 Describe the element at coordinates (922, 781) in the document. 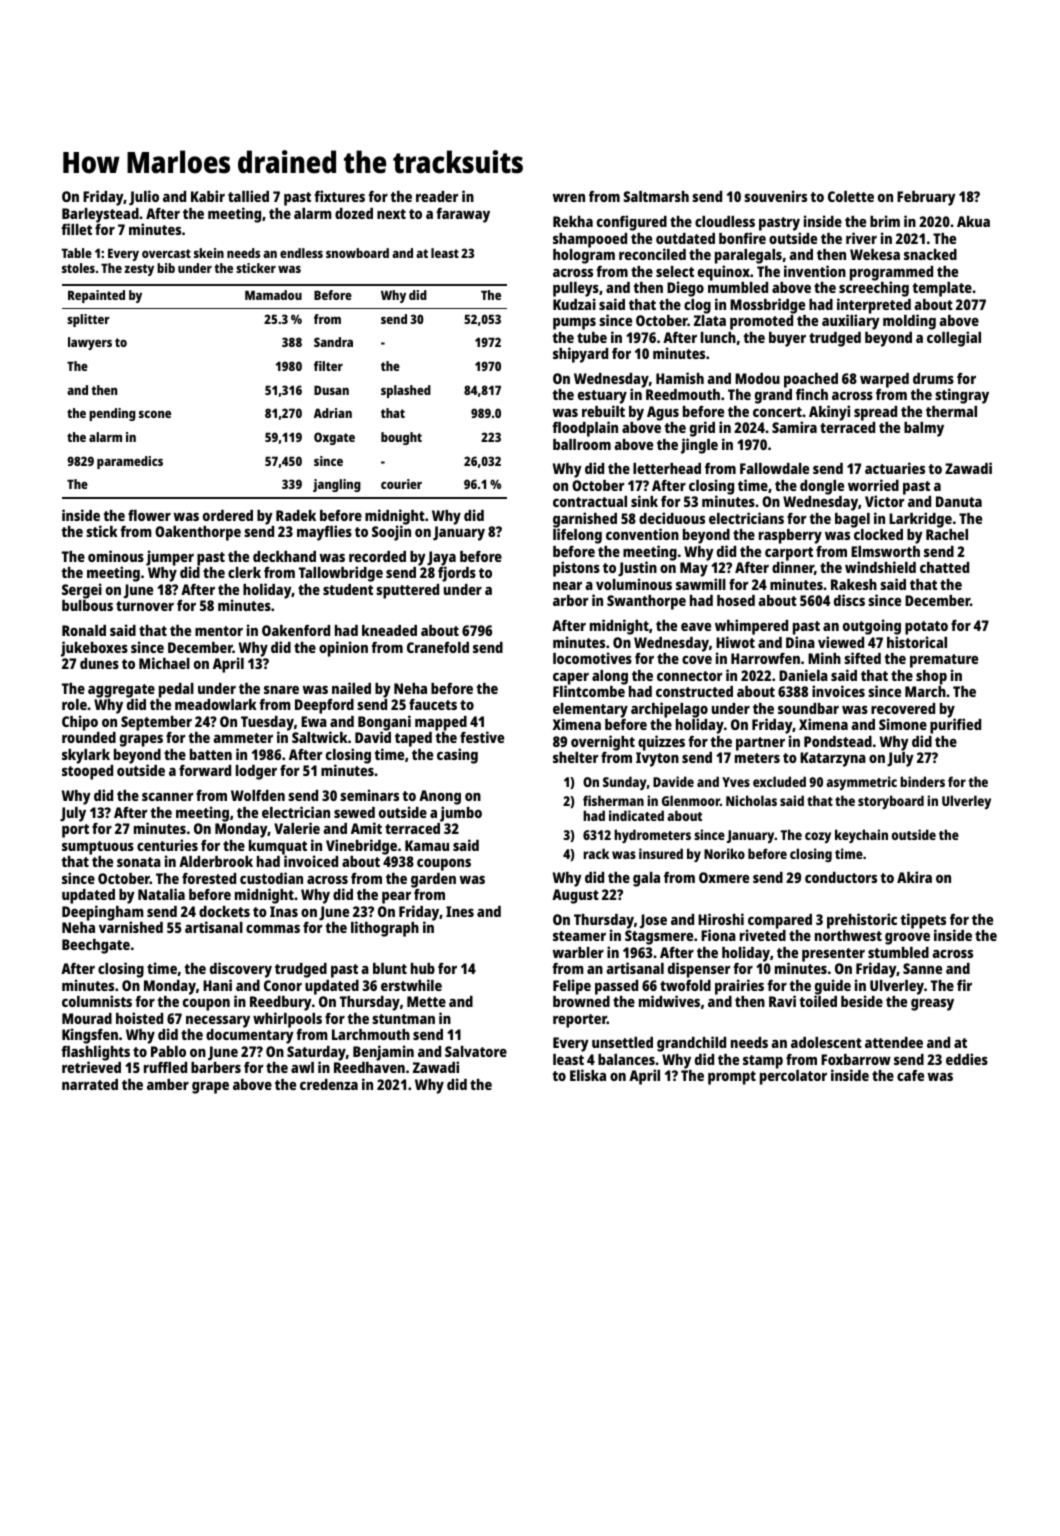

I see `binders` at that location.
